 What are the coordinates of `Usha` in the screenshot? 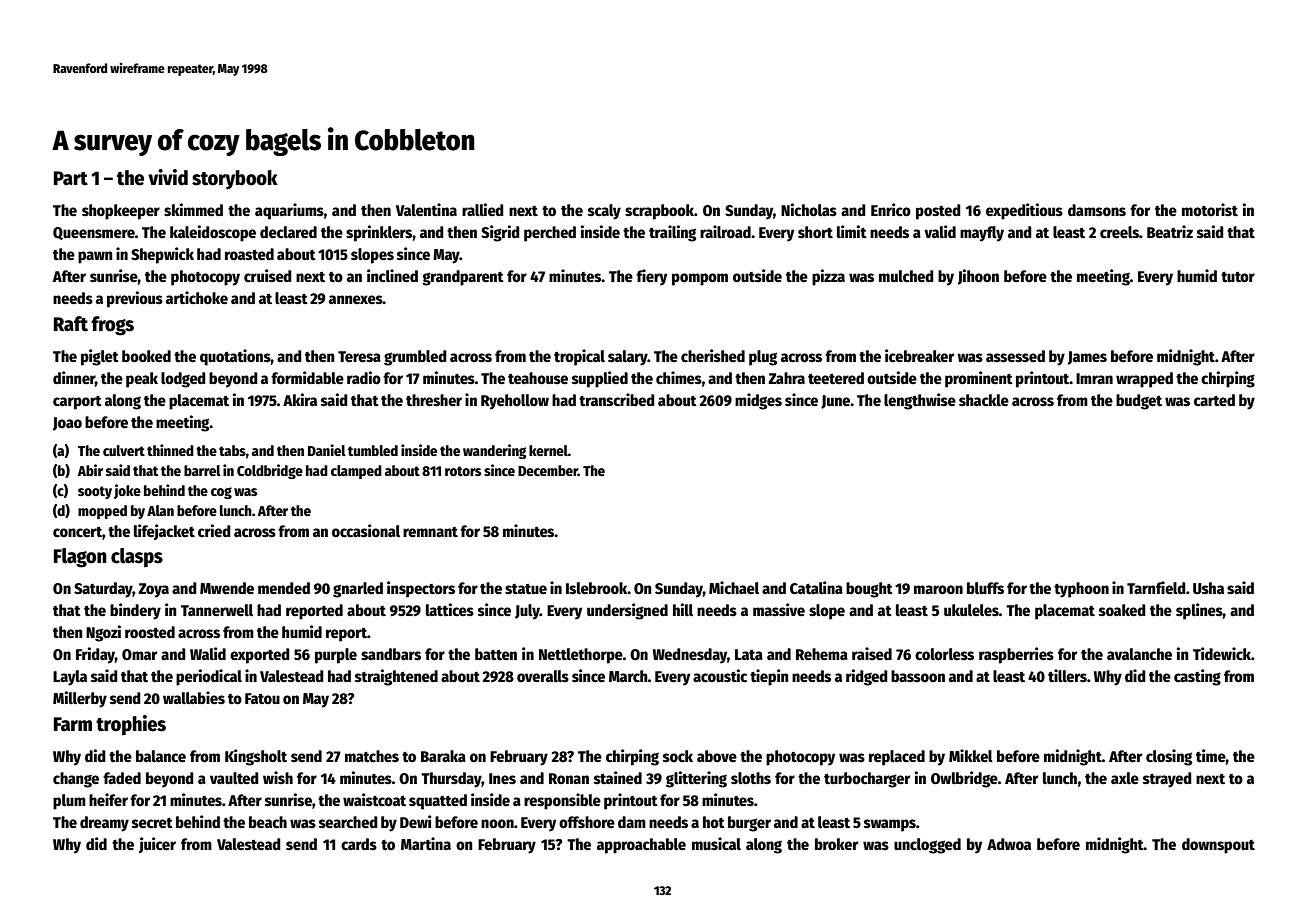 It's located at (1208, 588).
